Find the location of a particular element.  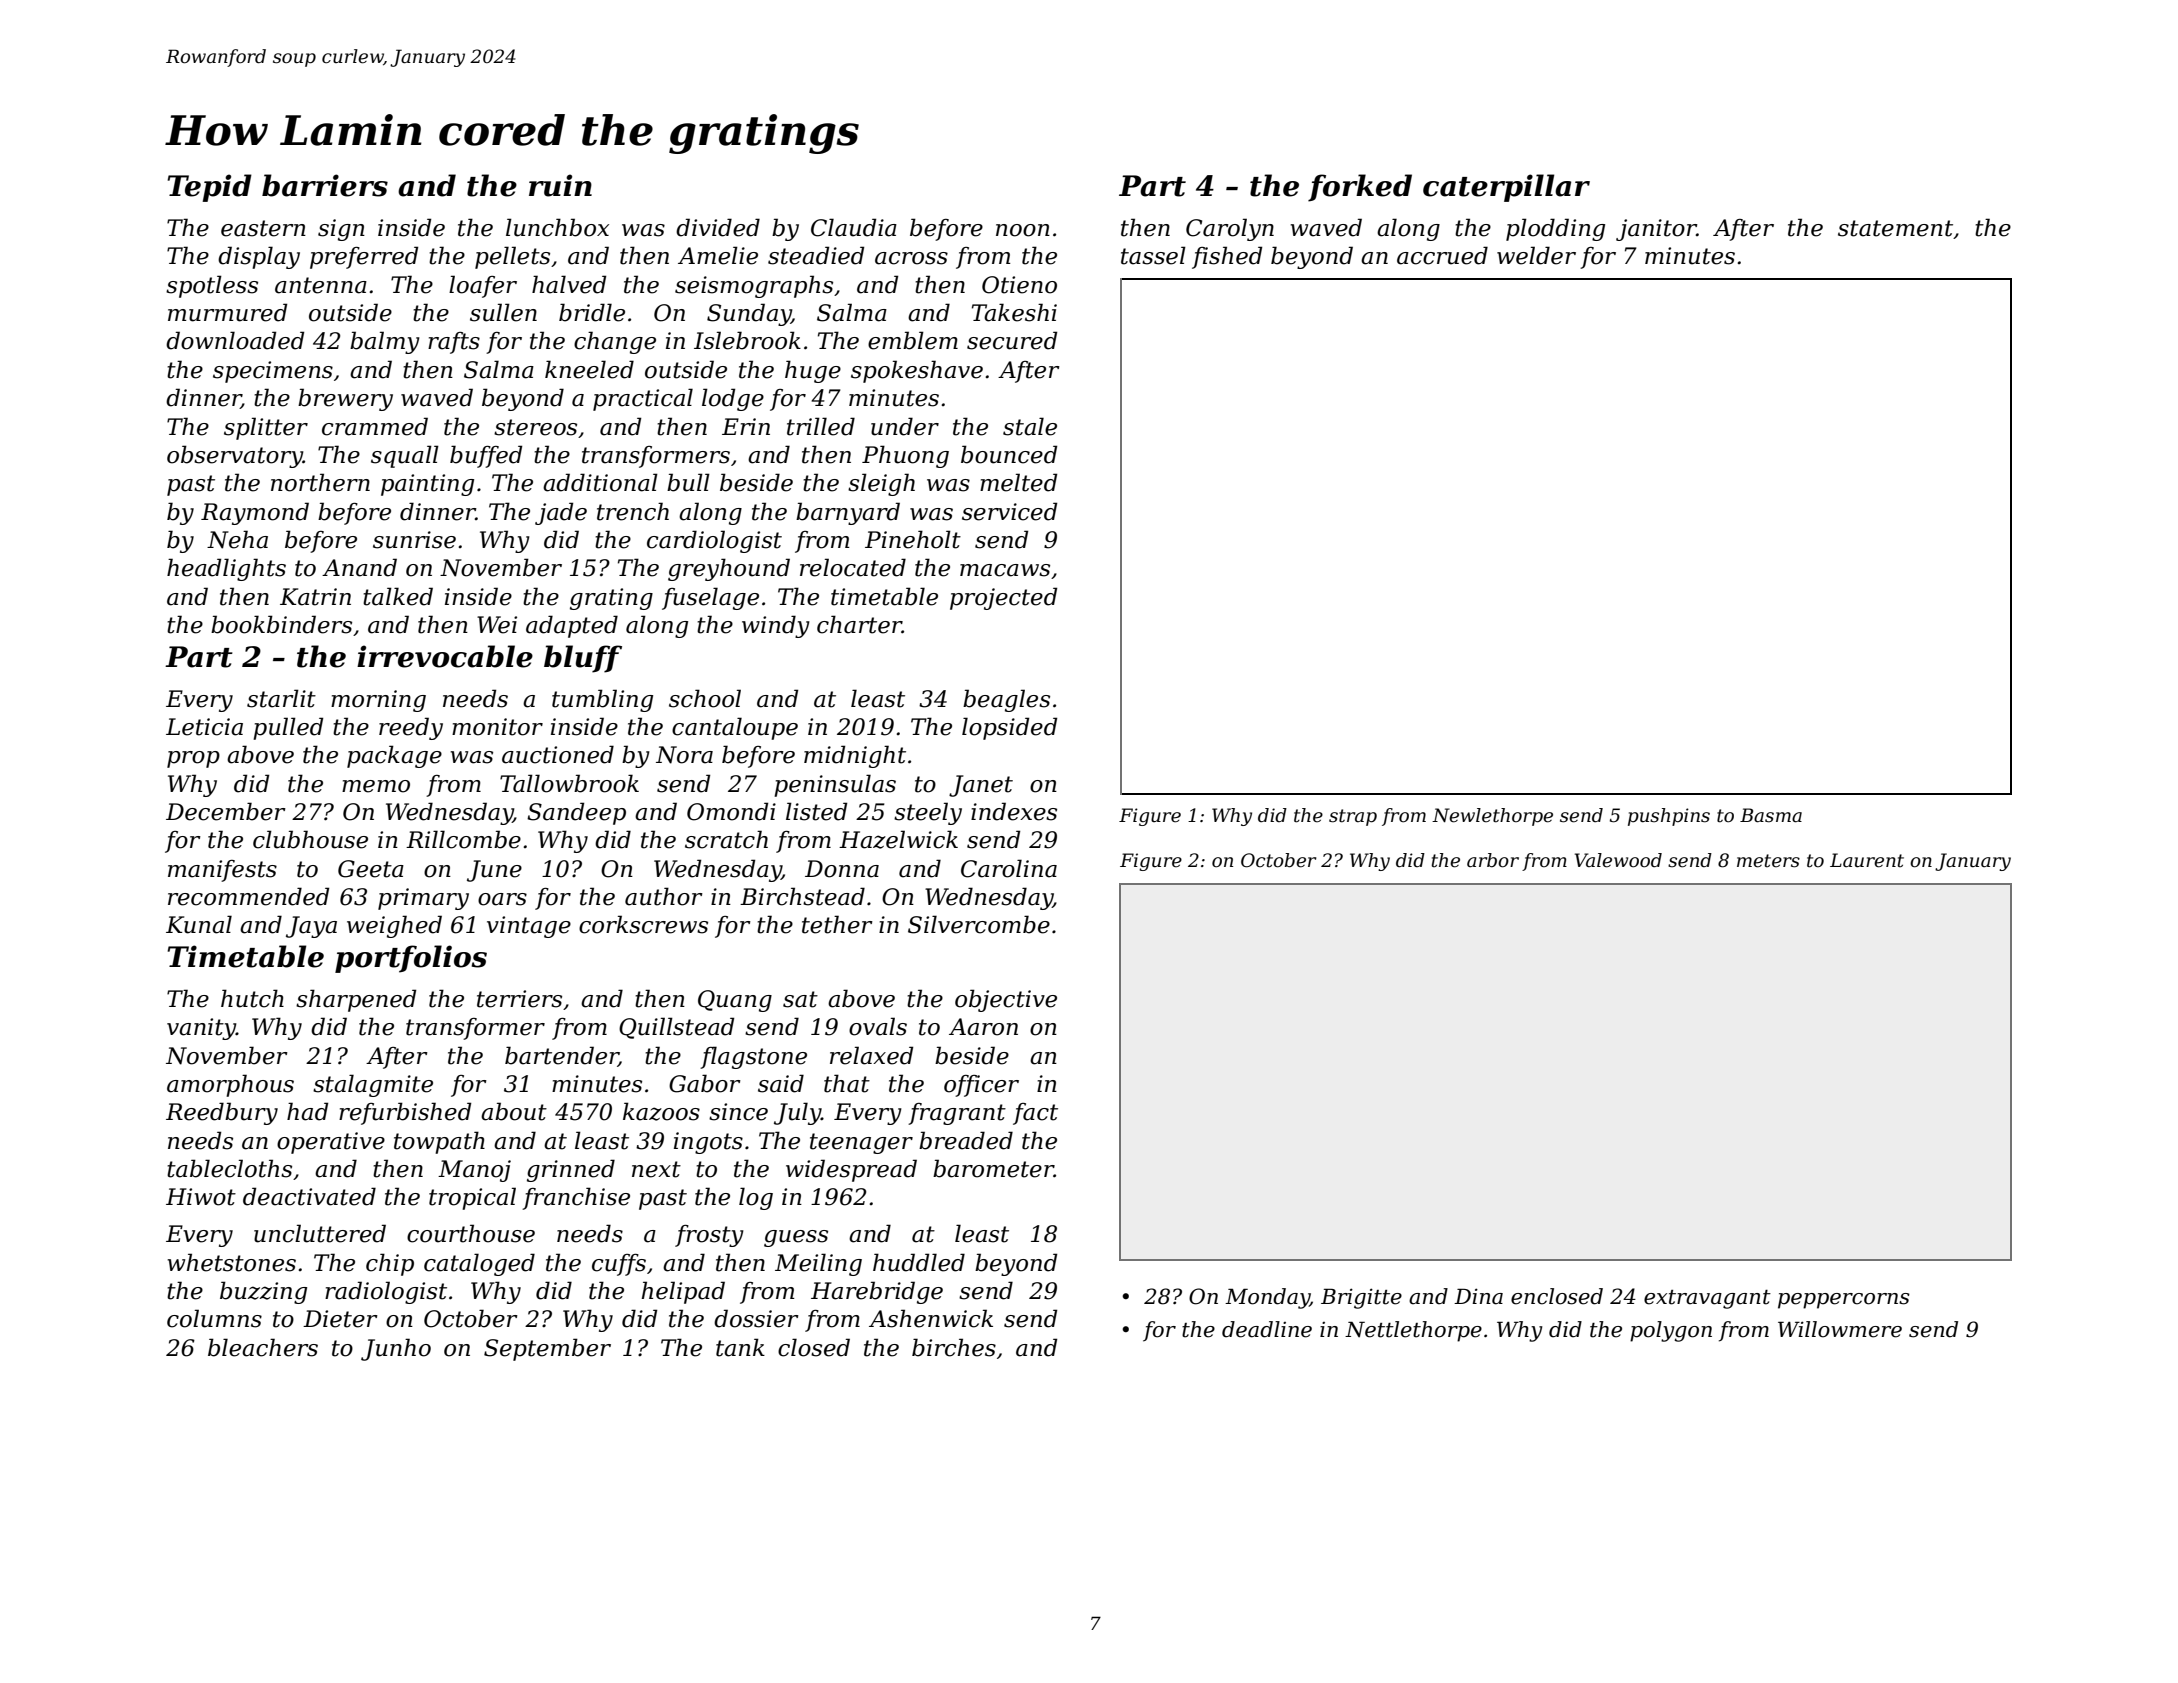

brewery is located at coordinates (345, 399).
